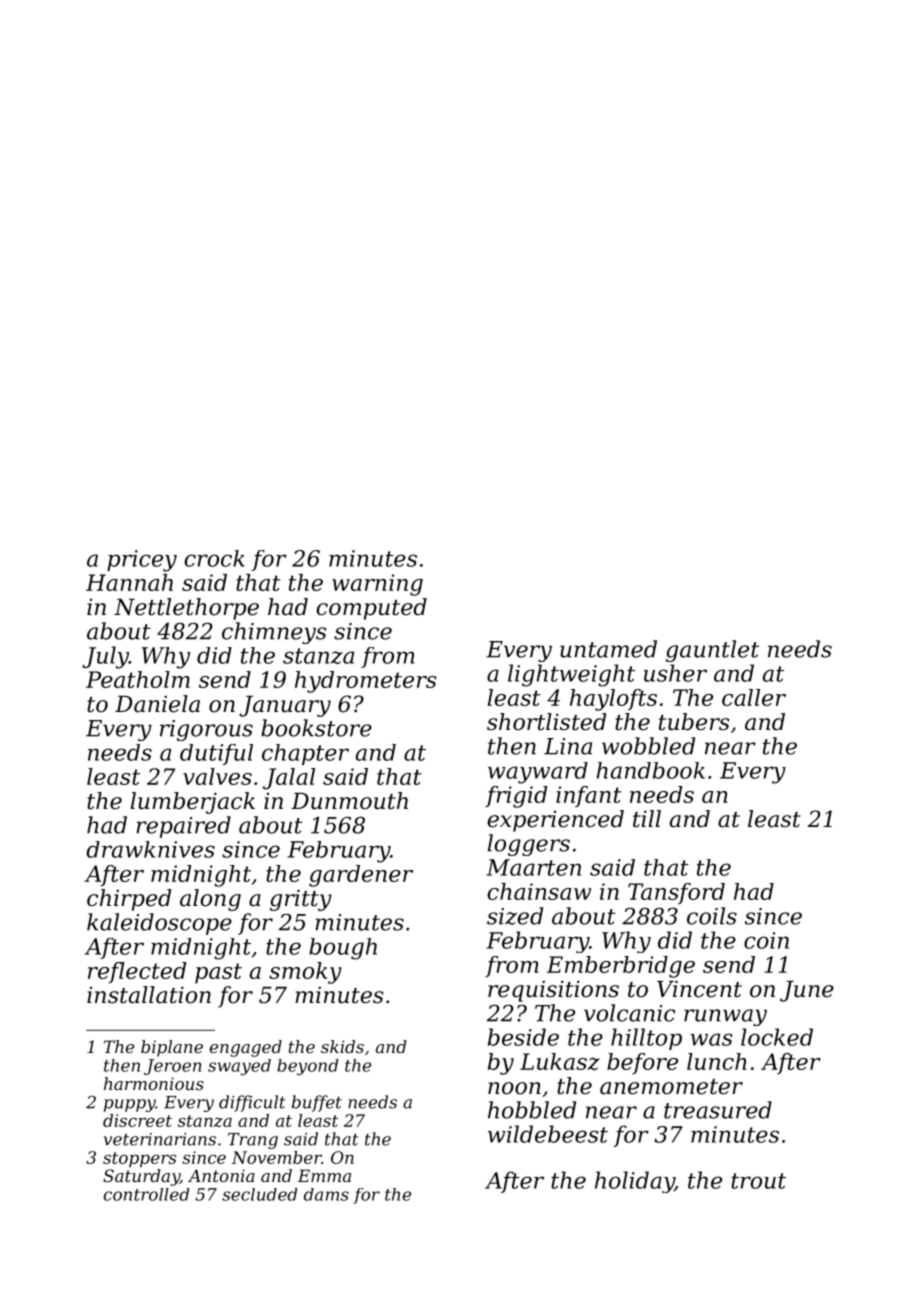 This page has width=924, height=1314. What do you see at coordinates (613, 700) in the page?
I see `haylofts` at bounding box center [613, 700].
